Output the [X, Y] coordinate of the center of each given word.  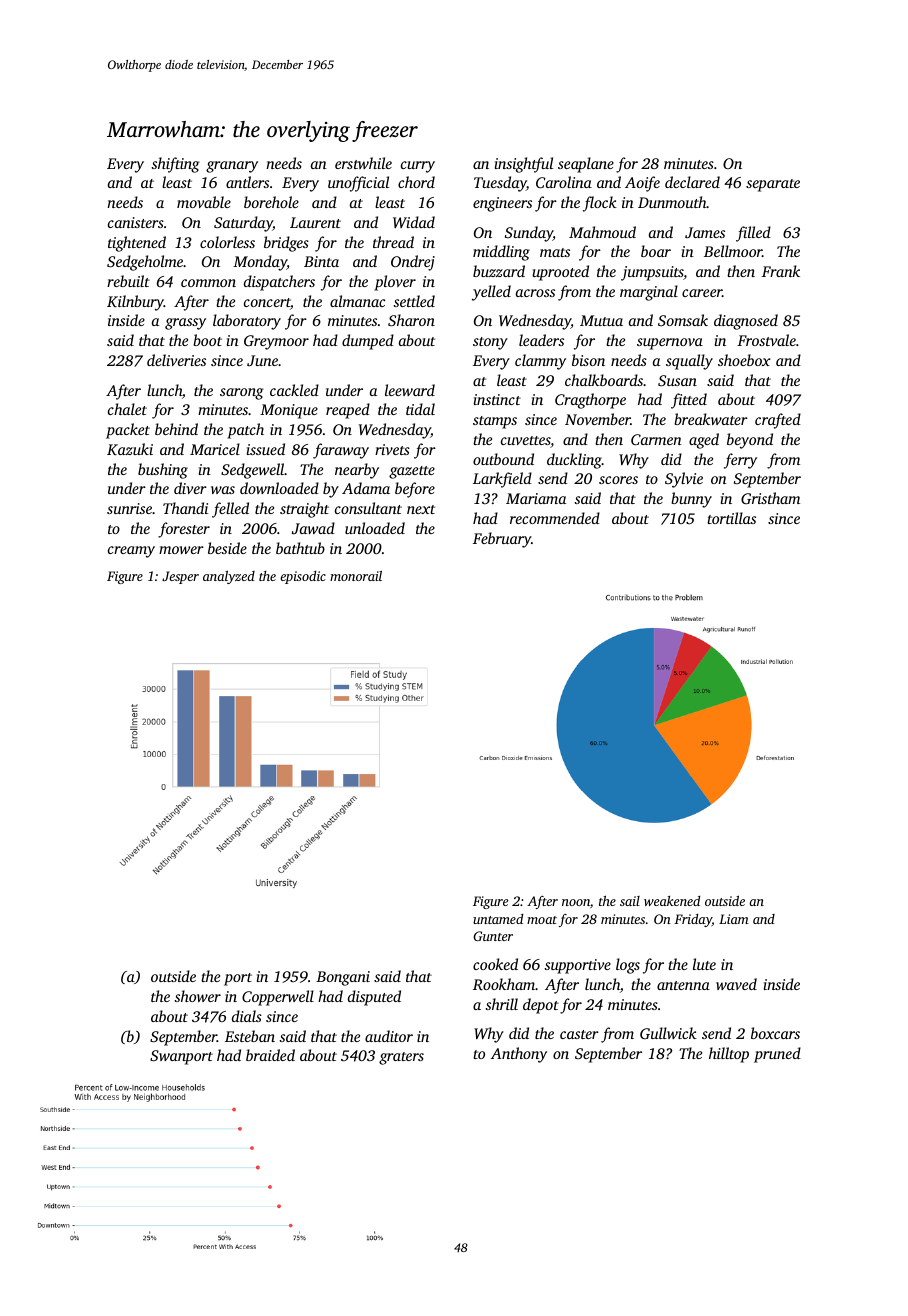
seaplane [586, 165]
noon [576, 902]
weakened [672, 901]
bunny [691, 500]
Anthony [519, 1055]
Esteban [250, 1036]
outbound [503, 459]
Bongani [343, 978]
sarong [241, 394]
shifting [175, 165]
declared [692, 182]
